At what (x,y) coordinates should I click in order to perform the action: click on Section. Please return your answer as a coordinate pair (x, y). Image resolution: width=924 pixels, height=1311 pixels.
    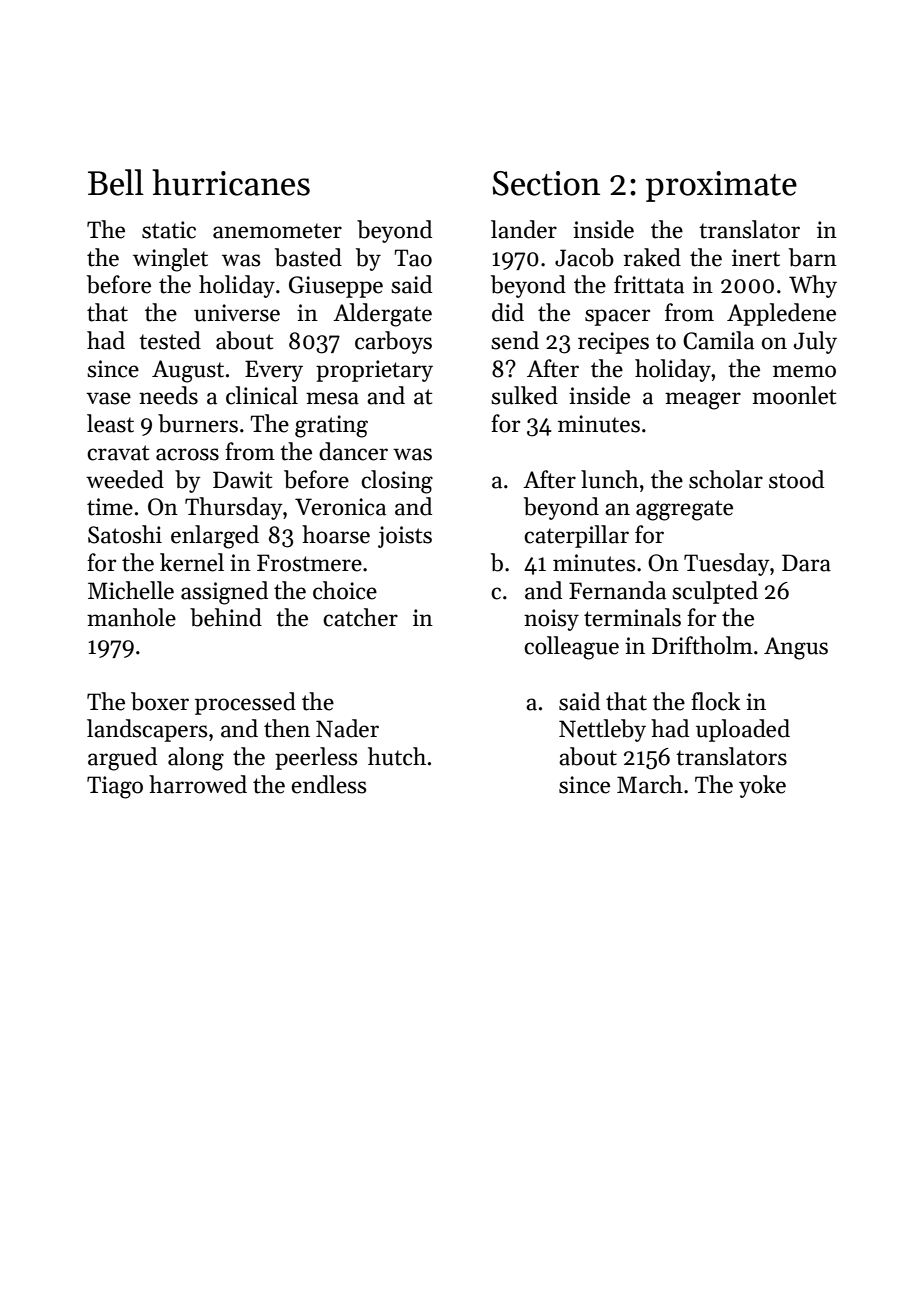
    Looking at the image, I should click on (546, 183).
